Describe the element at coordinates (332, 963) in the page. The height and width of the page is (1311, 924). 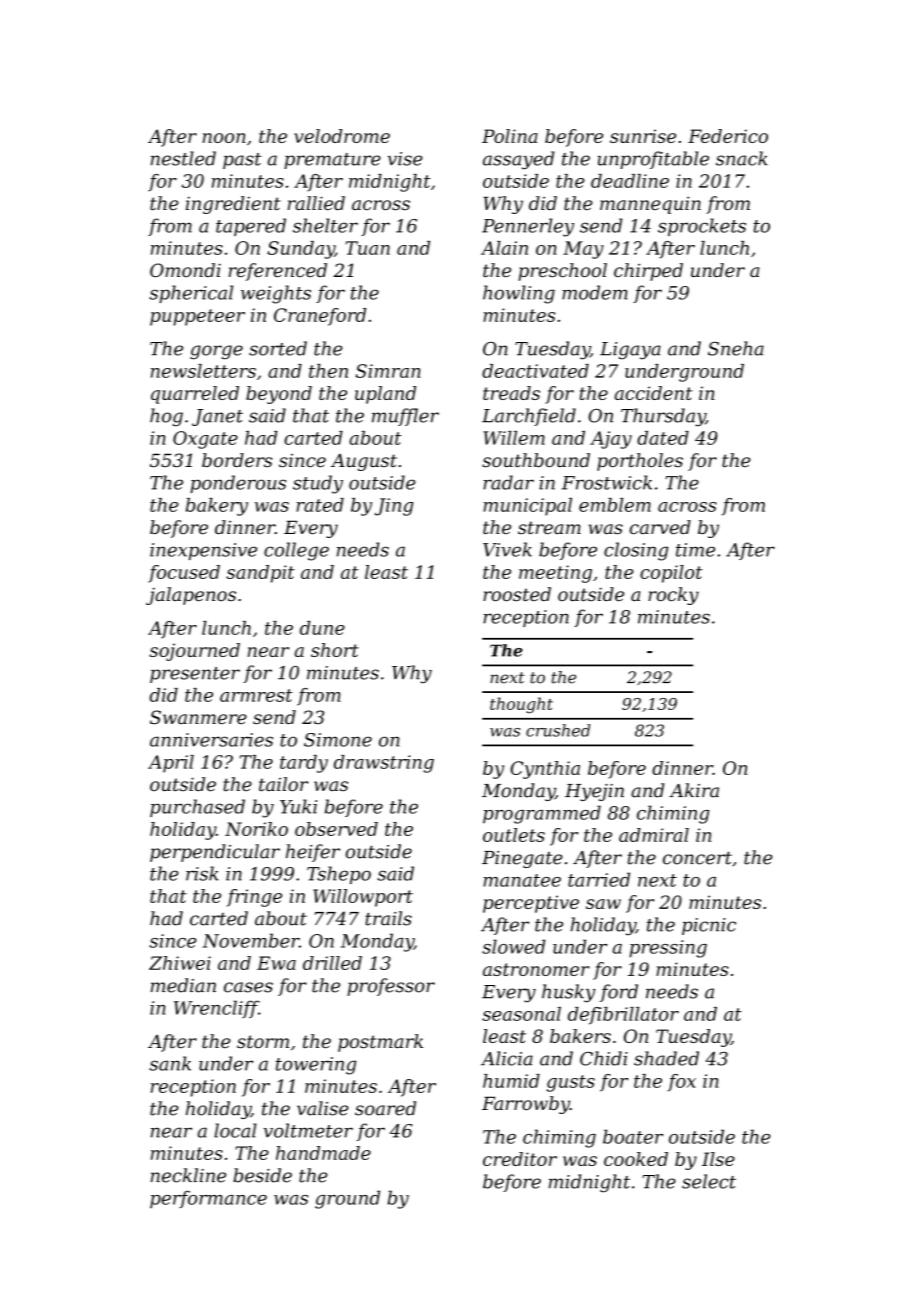
I see `drilled` at that location.
